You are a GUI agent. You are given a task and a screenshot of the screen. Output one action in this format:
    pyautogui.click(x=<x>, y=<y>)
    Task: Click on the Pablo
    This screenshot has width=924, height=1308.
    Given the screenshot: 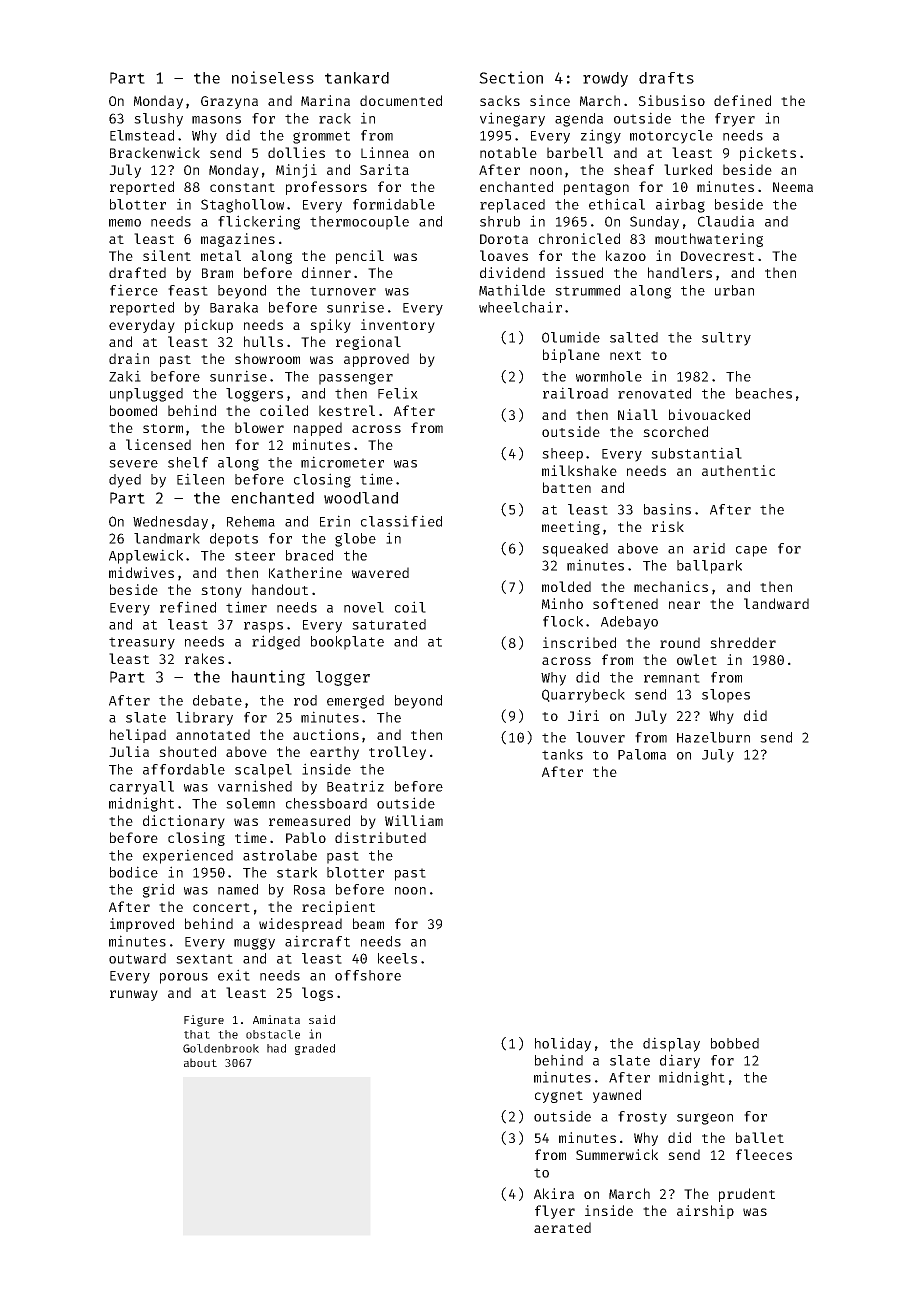 What is the action you would take?
    pyautogui.click(x=306, y=837)
